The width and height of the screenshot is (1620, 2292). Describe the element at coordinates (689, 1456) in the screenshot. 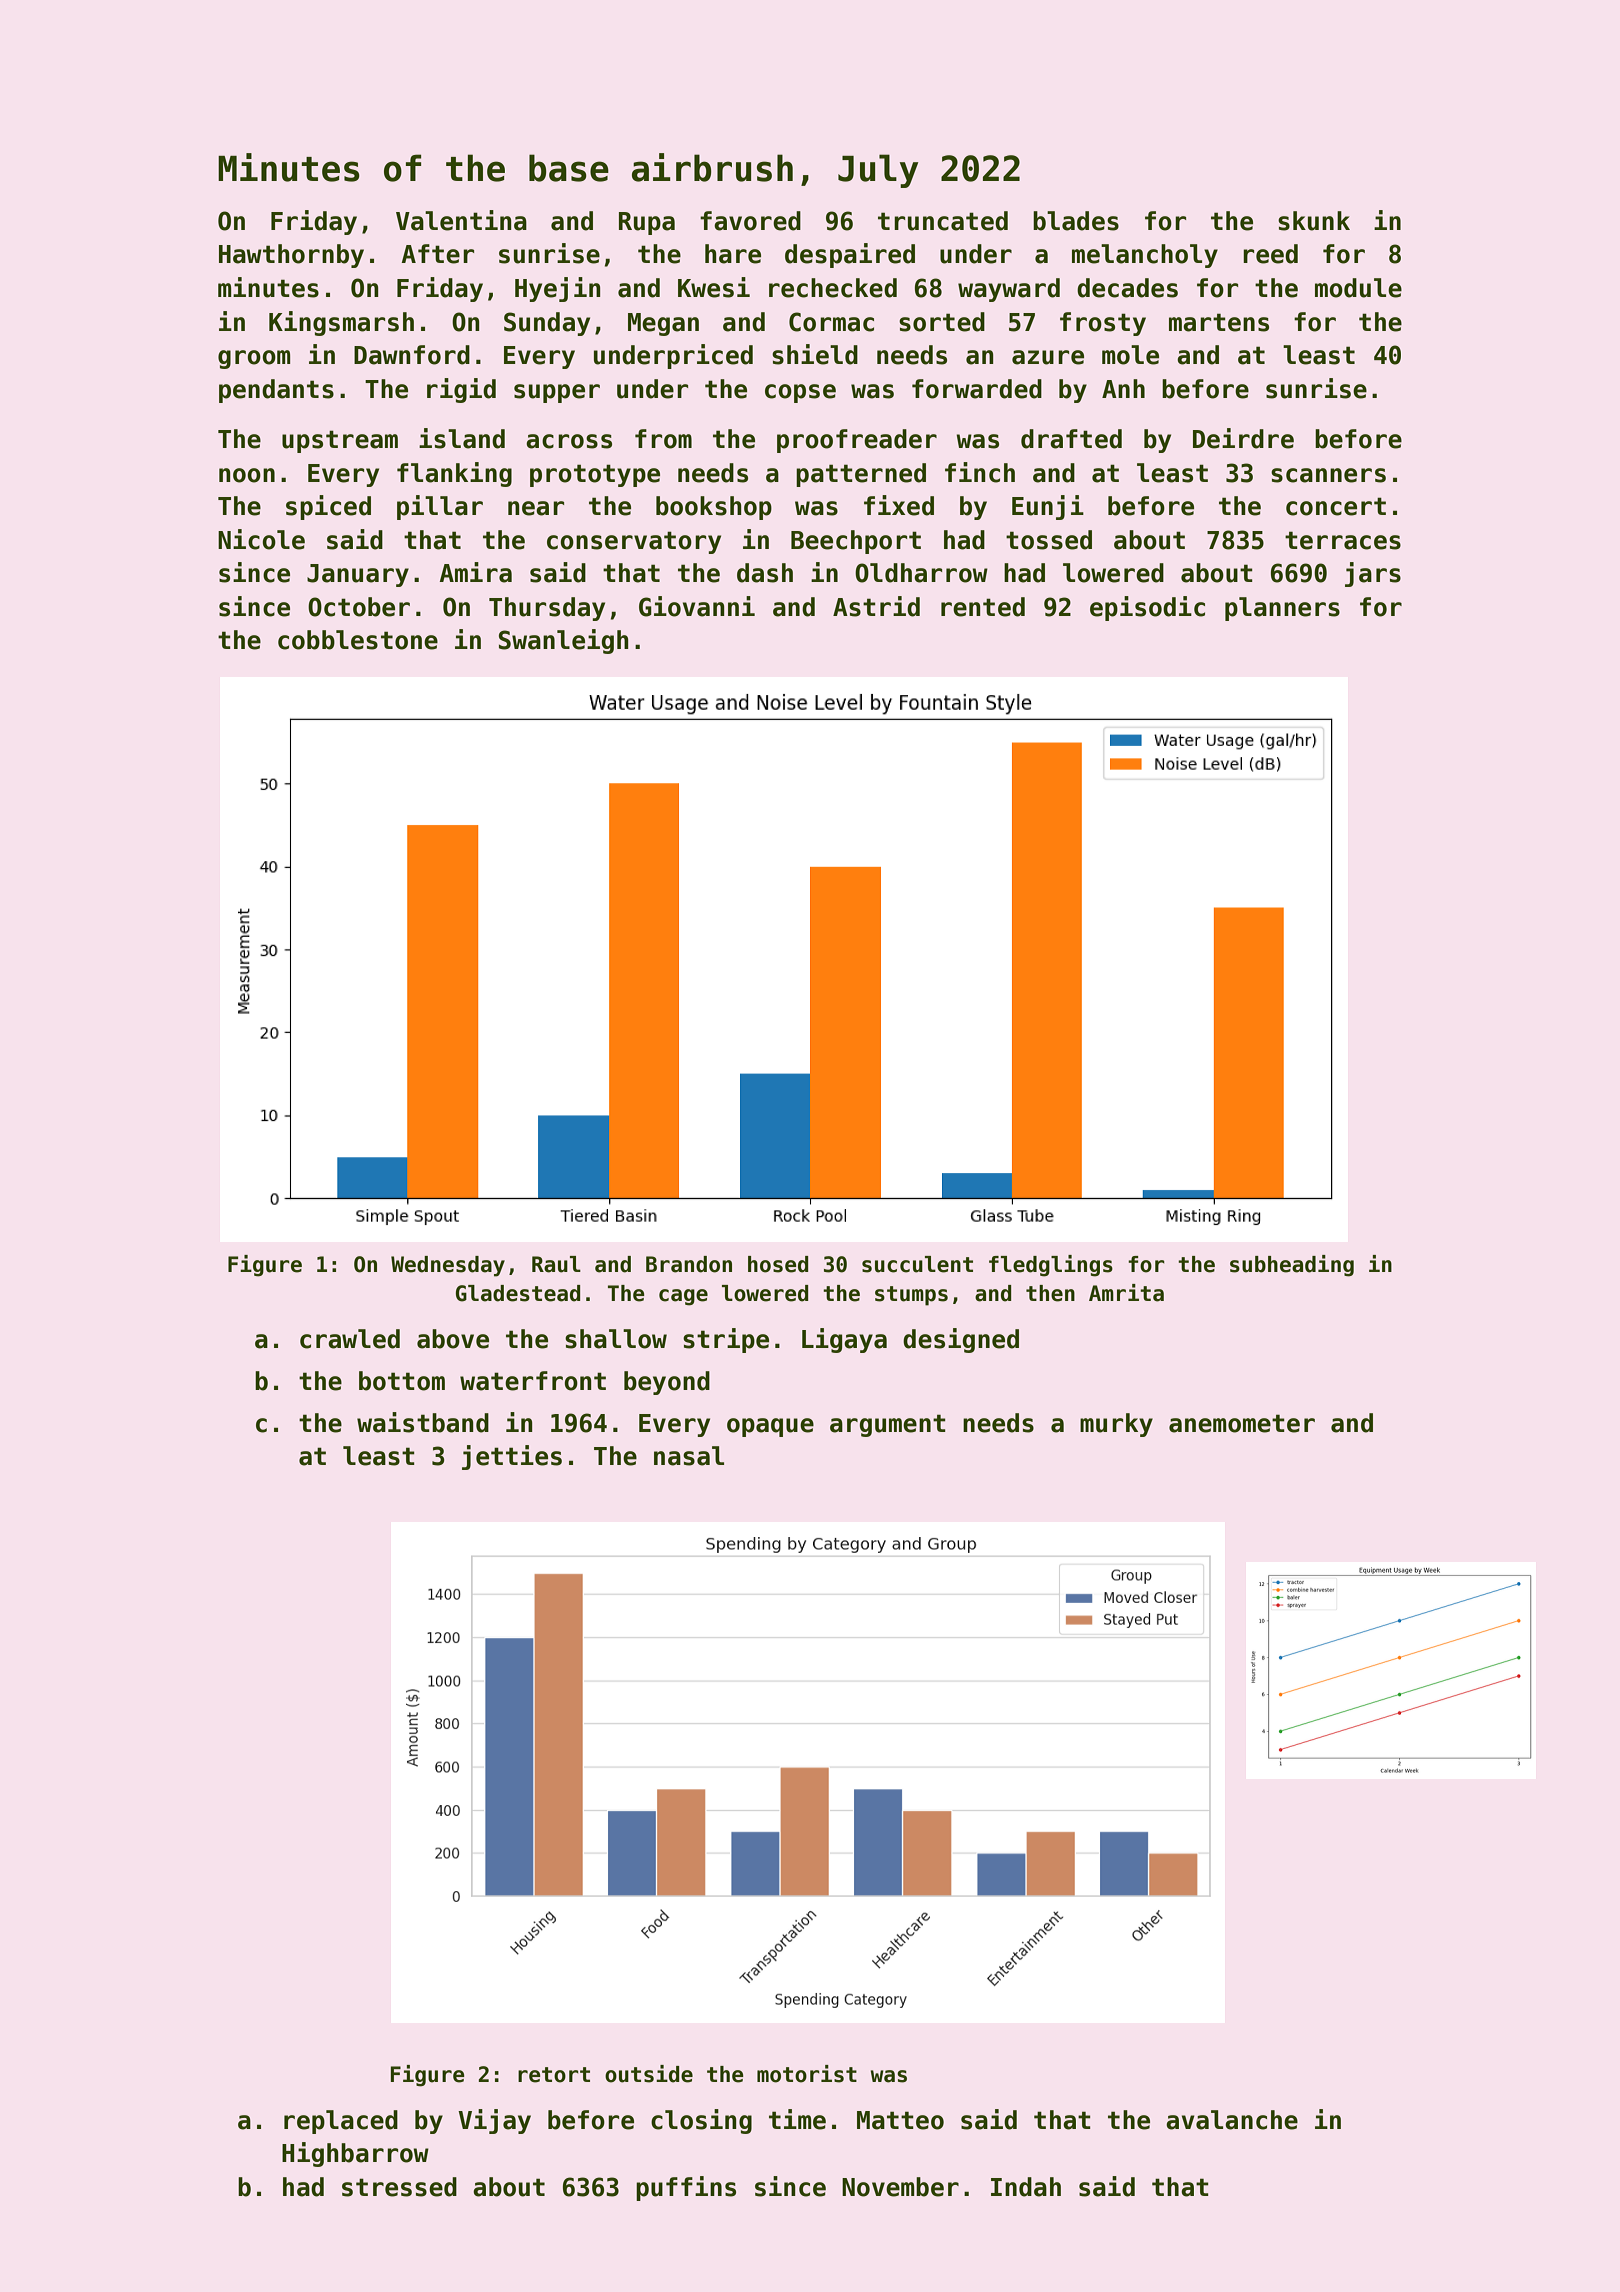

I see `nasal` at that location.
